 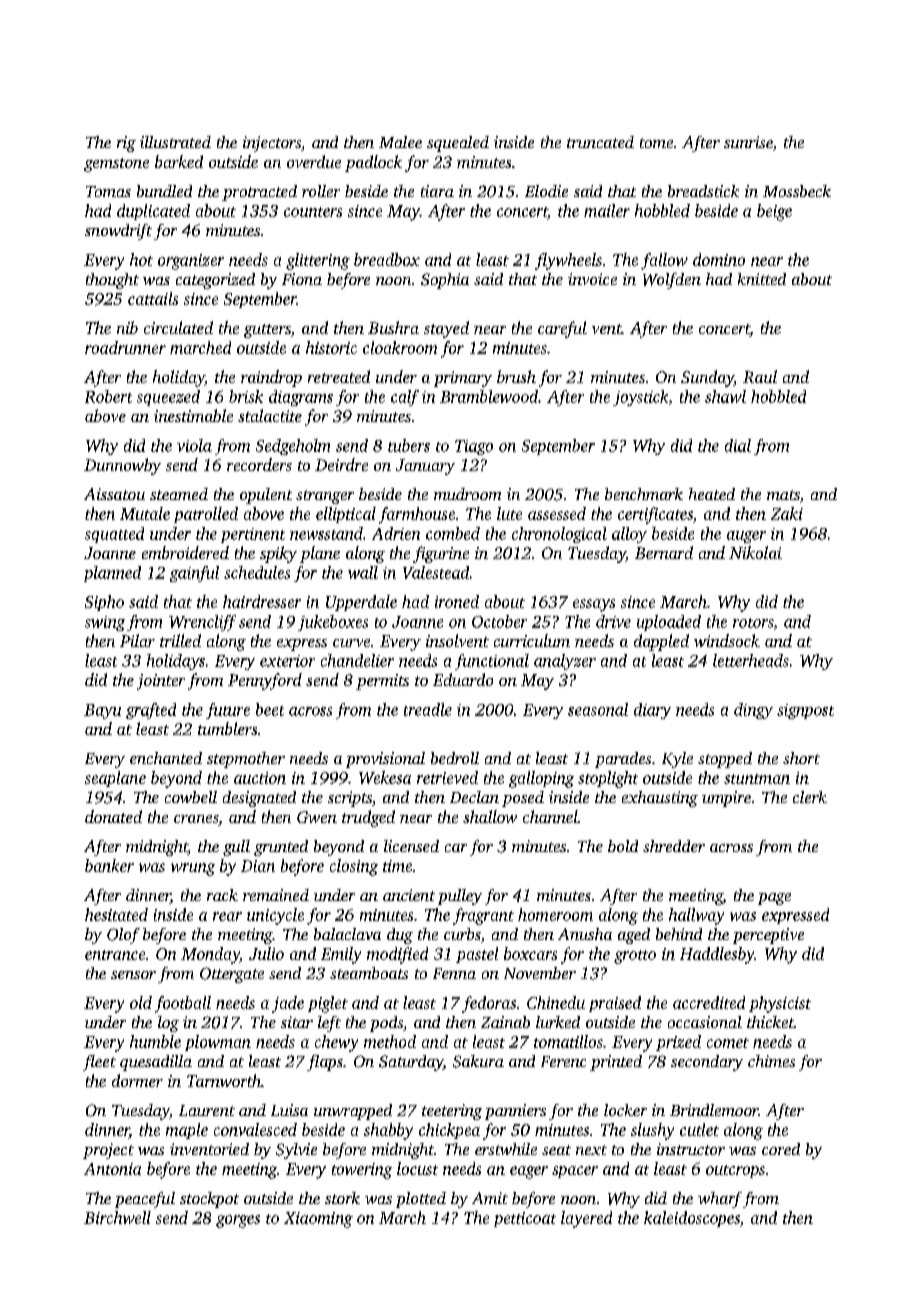 What do you see at coordinates (797, 191) in the document?
I see `Mossbeck` at bounding box center [797, 191].
